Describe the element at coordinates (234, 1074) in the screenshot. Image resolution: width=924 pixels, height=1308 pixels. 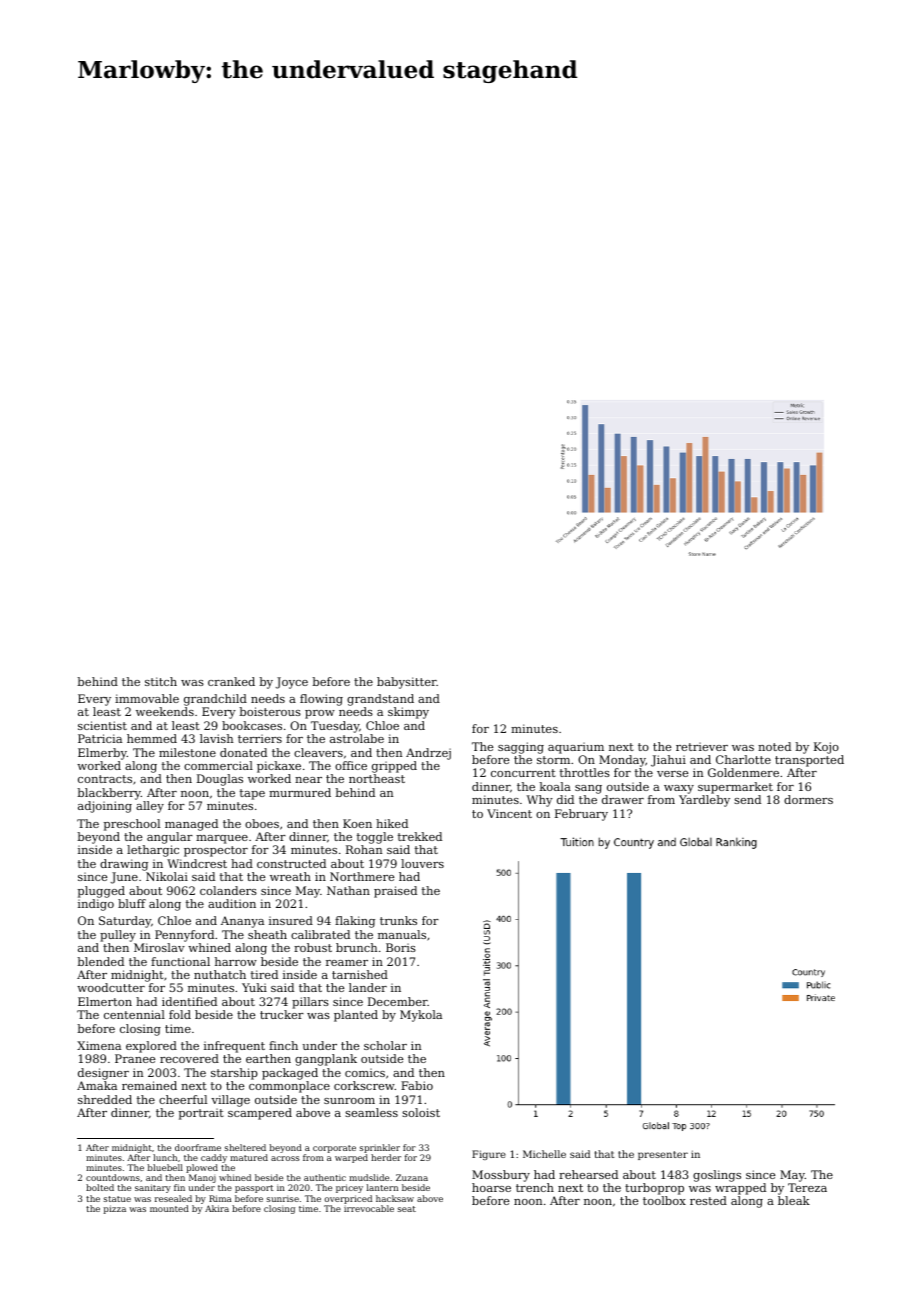
I see `starship` at that location.
